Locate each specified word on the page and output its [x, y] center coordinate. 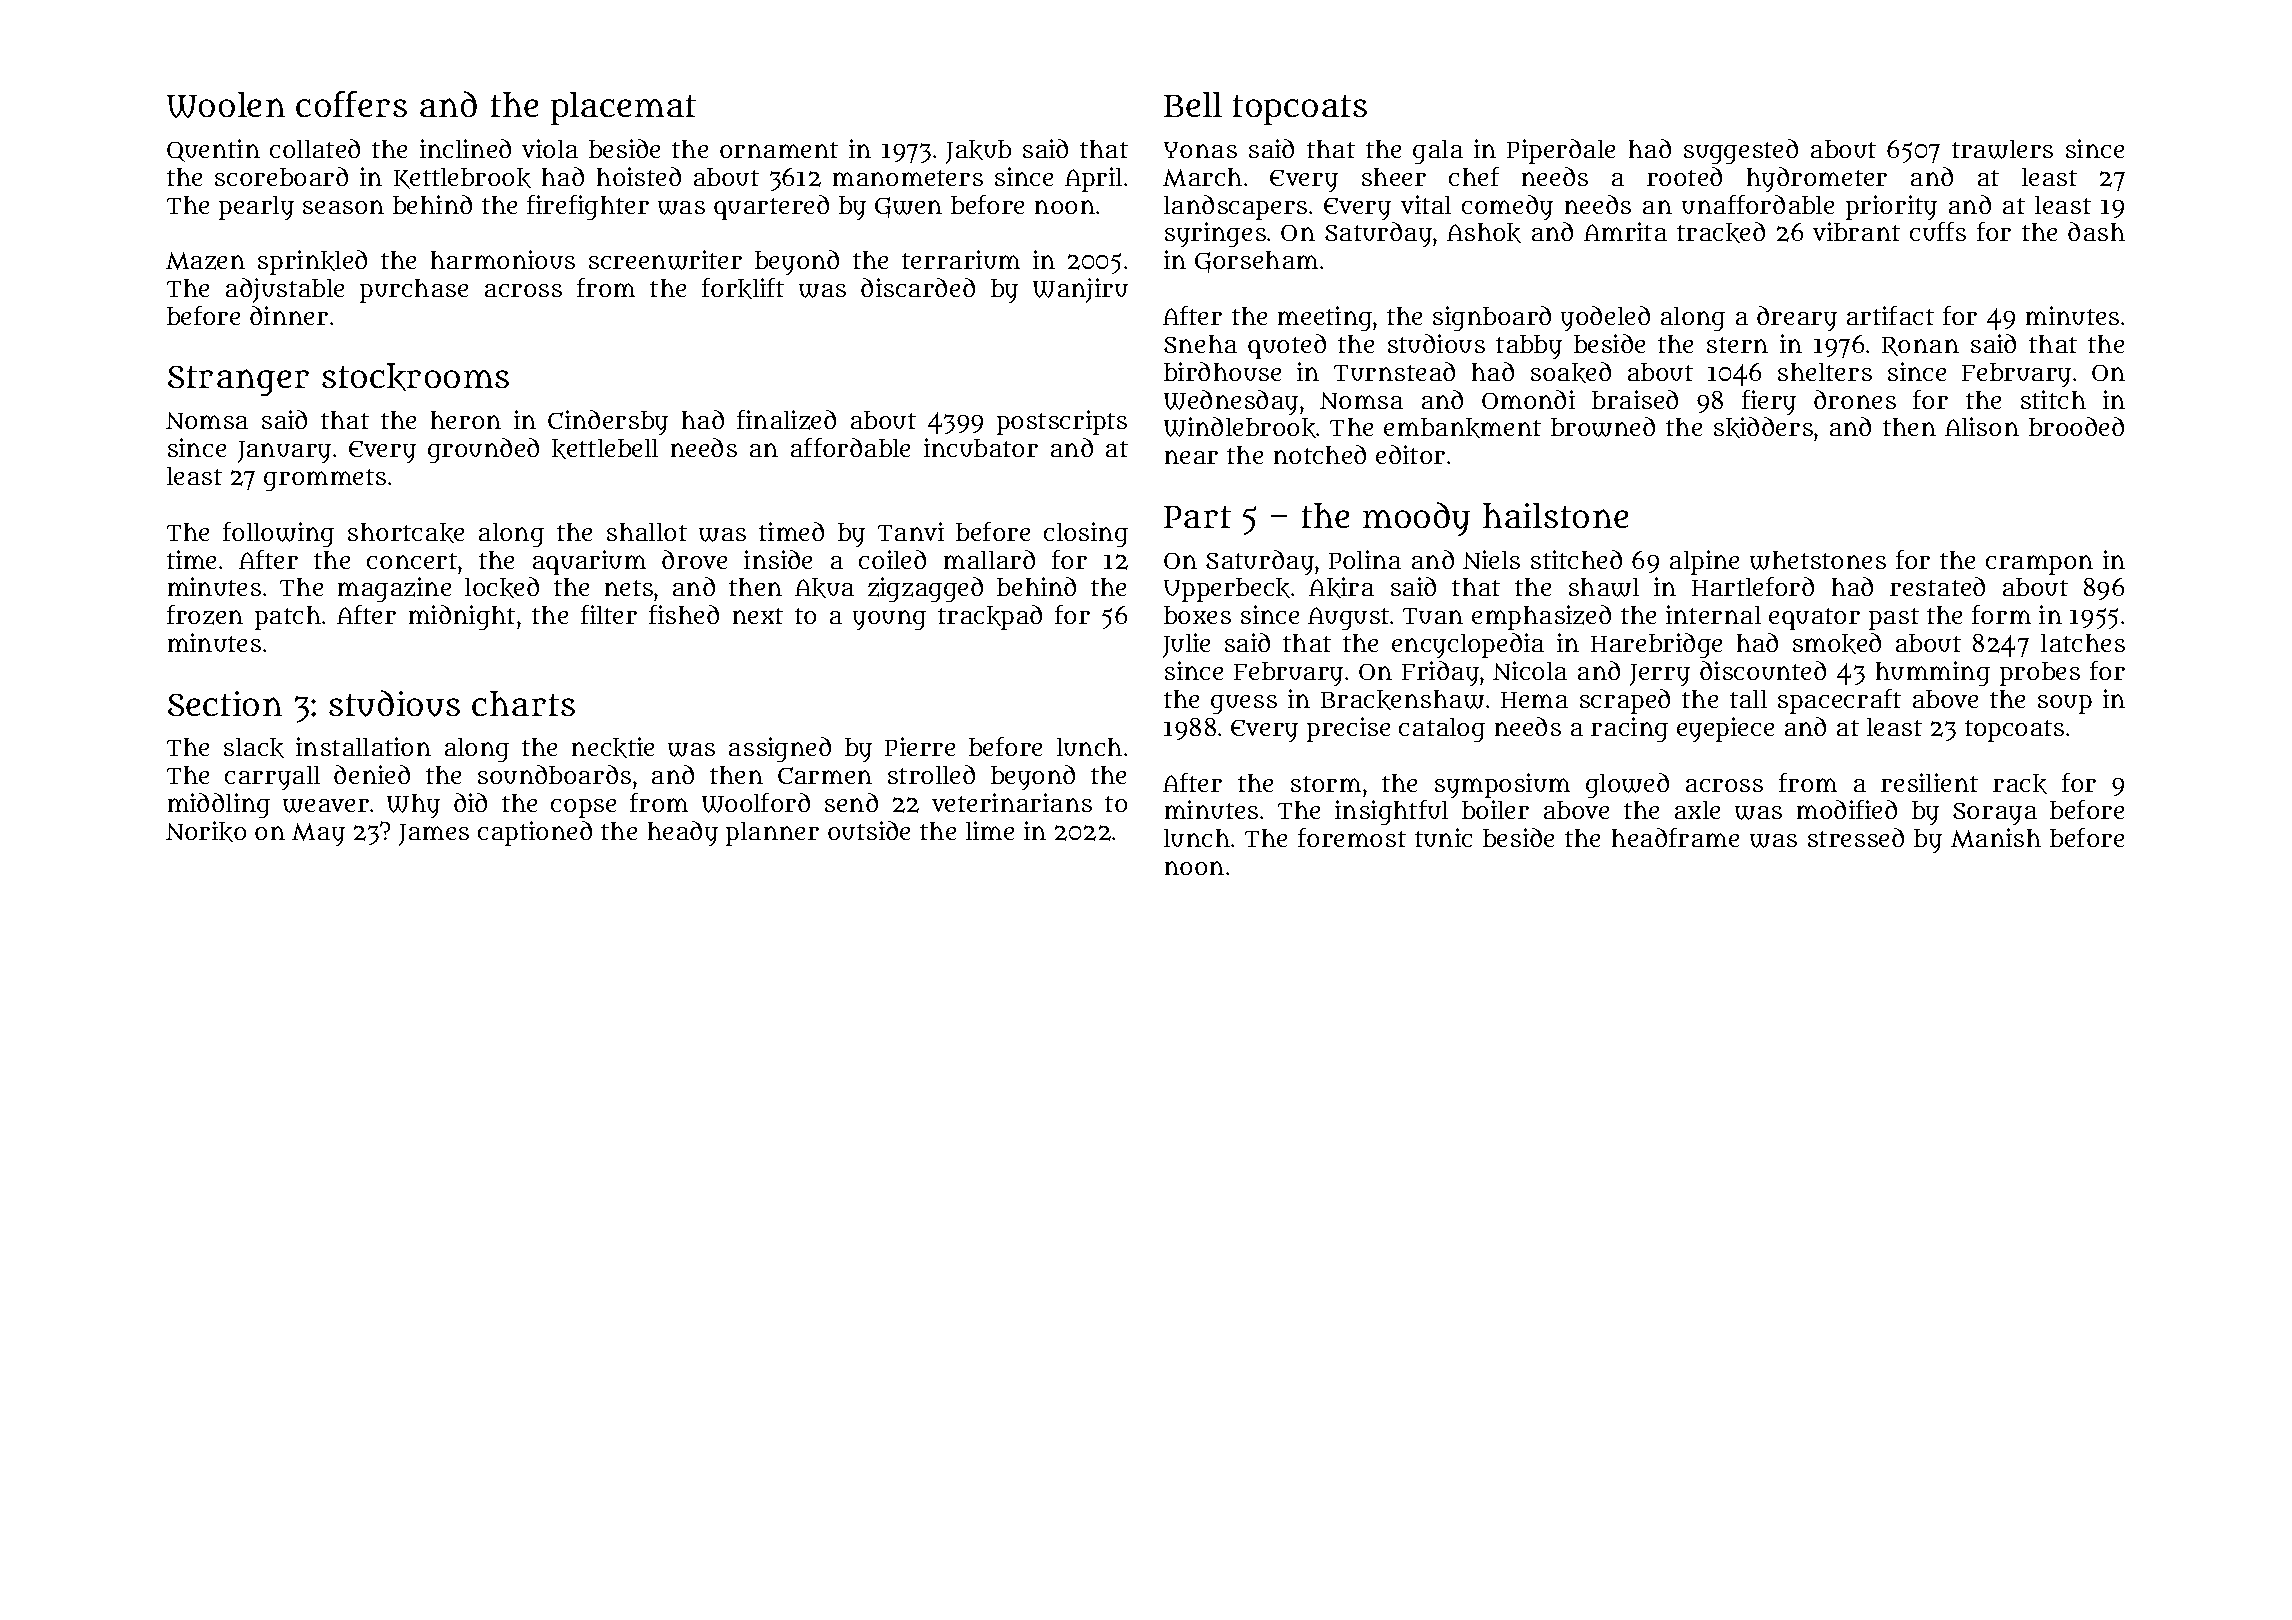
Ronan [1920, 346]
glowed [1627, 785]
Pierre [920, 746]
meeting [1325, 318]
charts [523, 703]
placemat [623, 108]
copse [583, 808]
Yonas [1200, 150]
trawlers [2002, 149]
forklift [743, 288]
